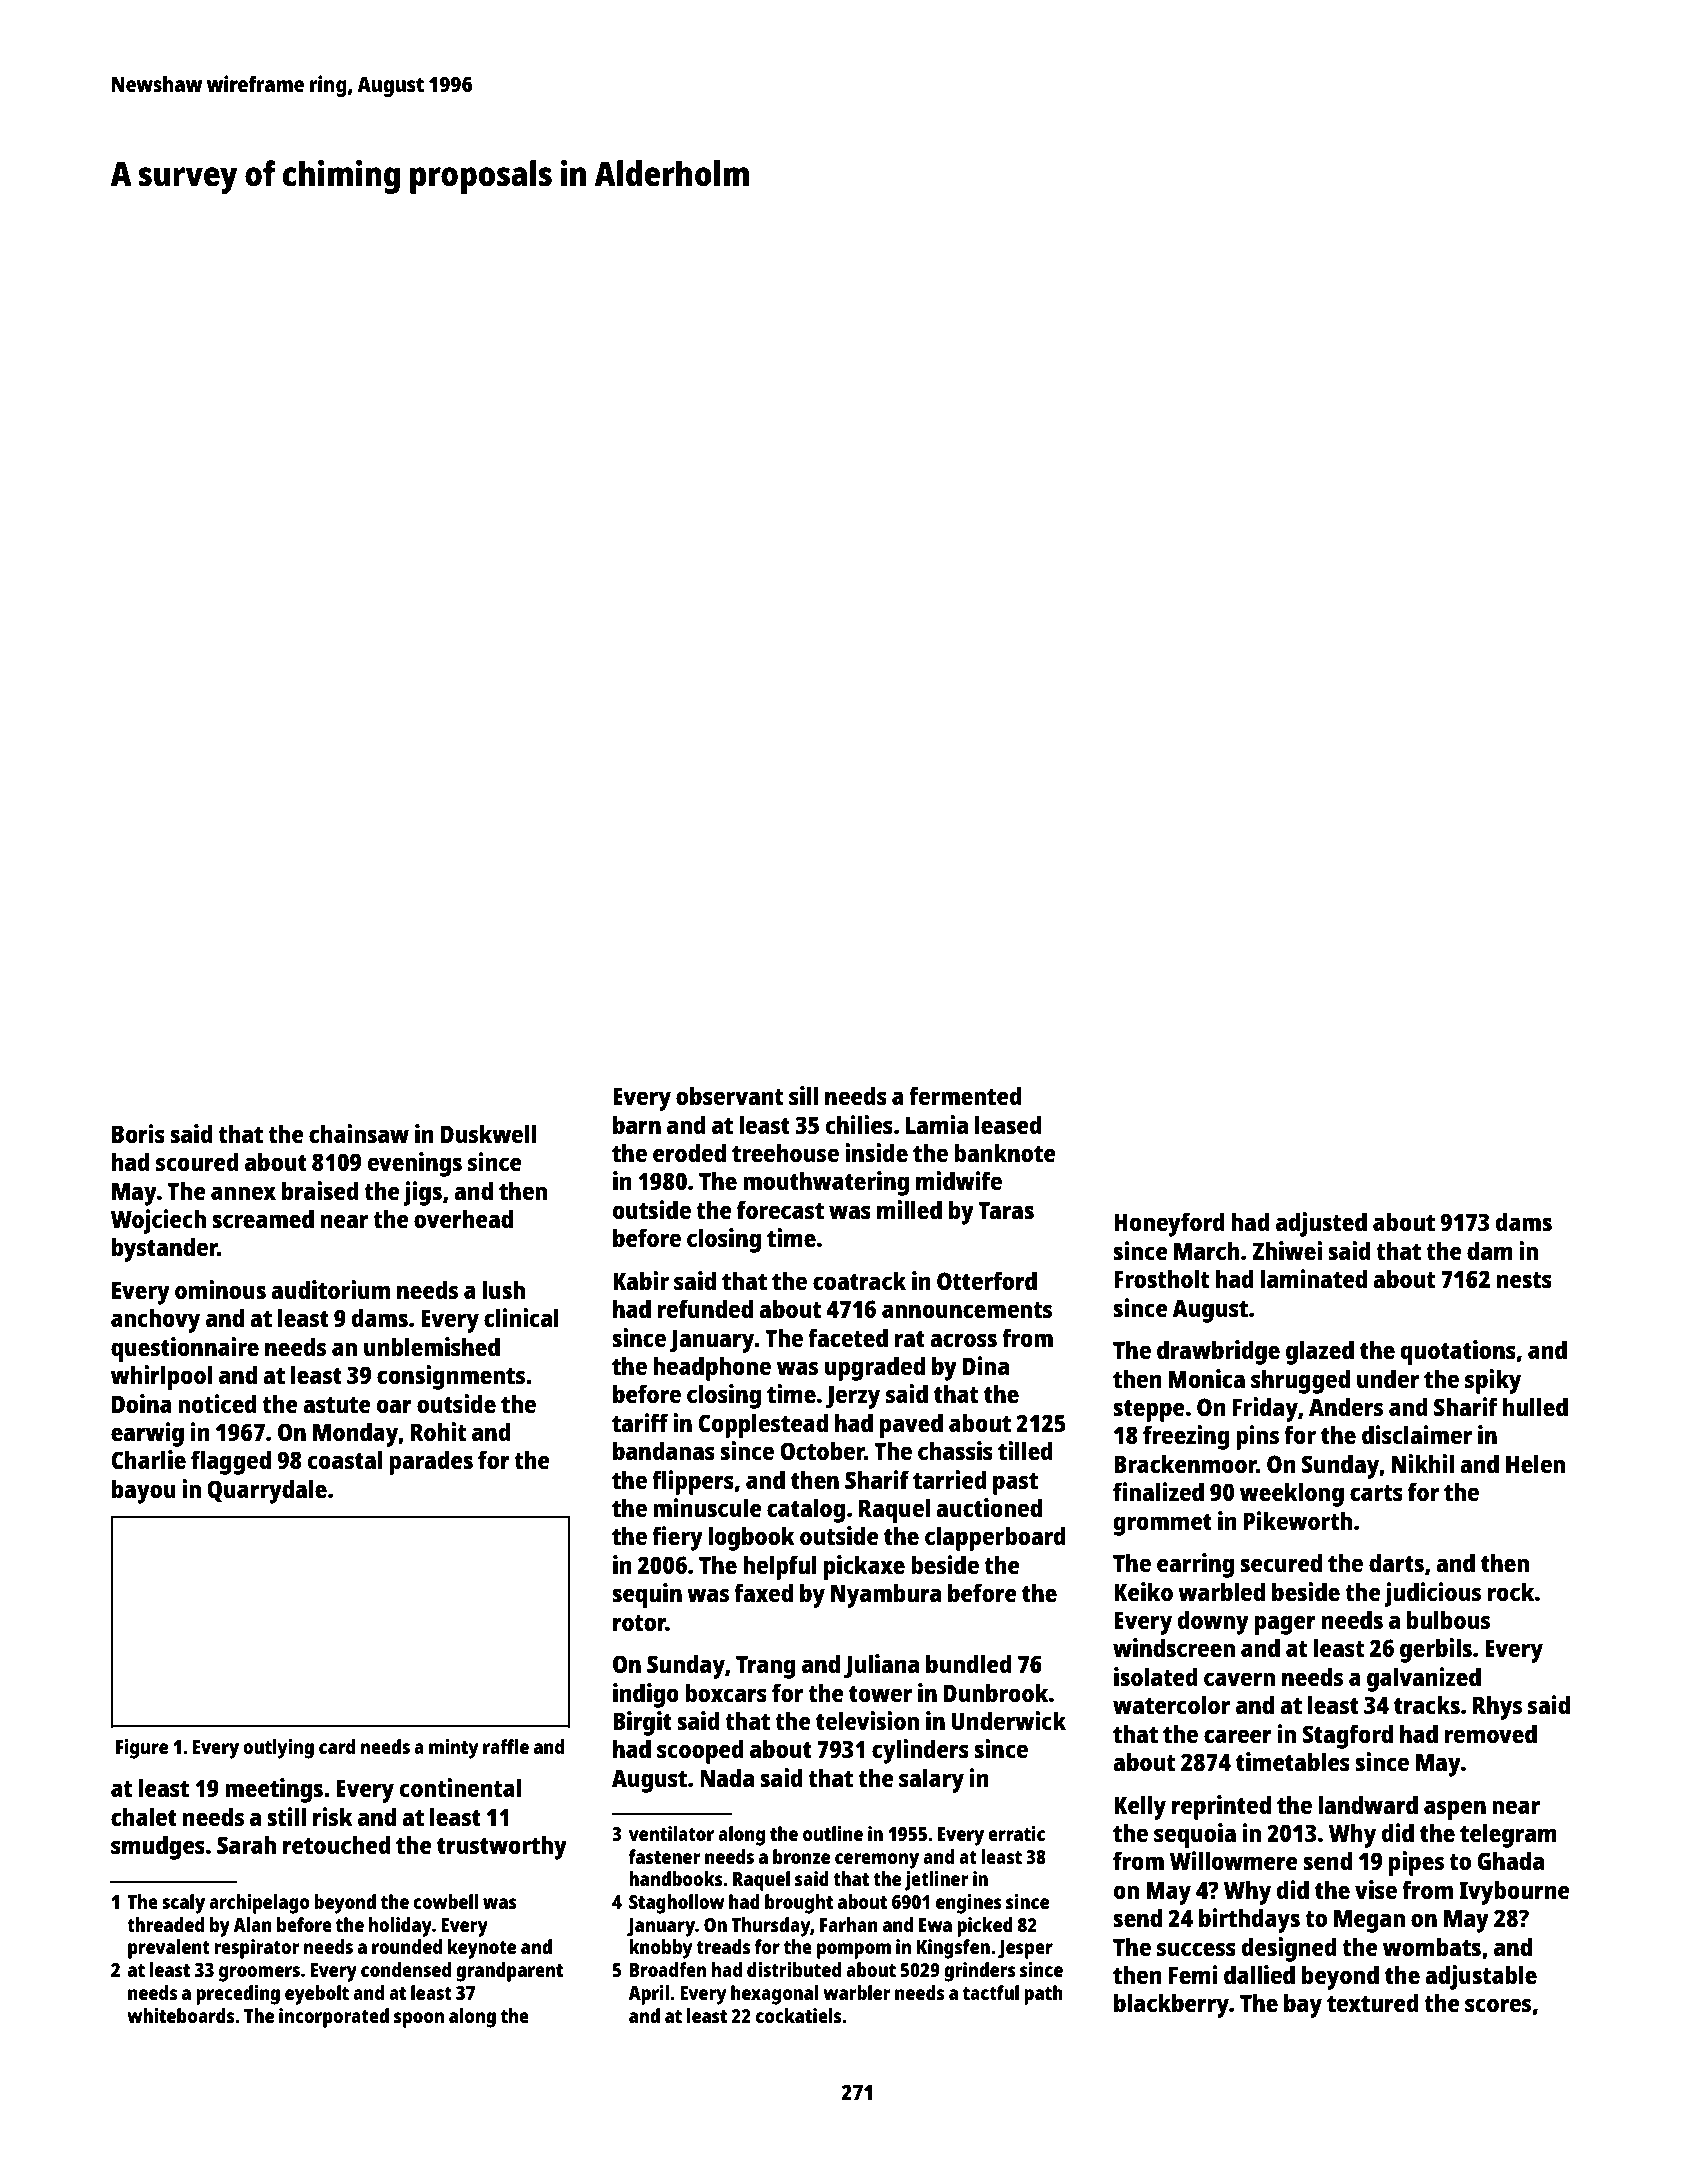  What do you see at coordinates (727, 1777) in the screenshot?
I see `Nada` at bounding box center [727, 1777].
